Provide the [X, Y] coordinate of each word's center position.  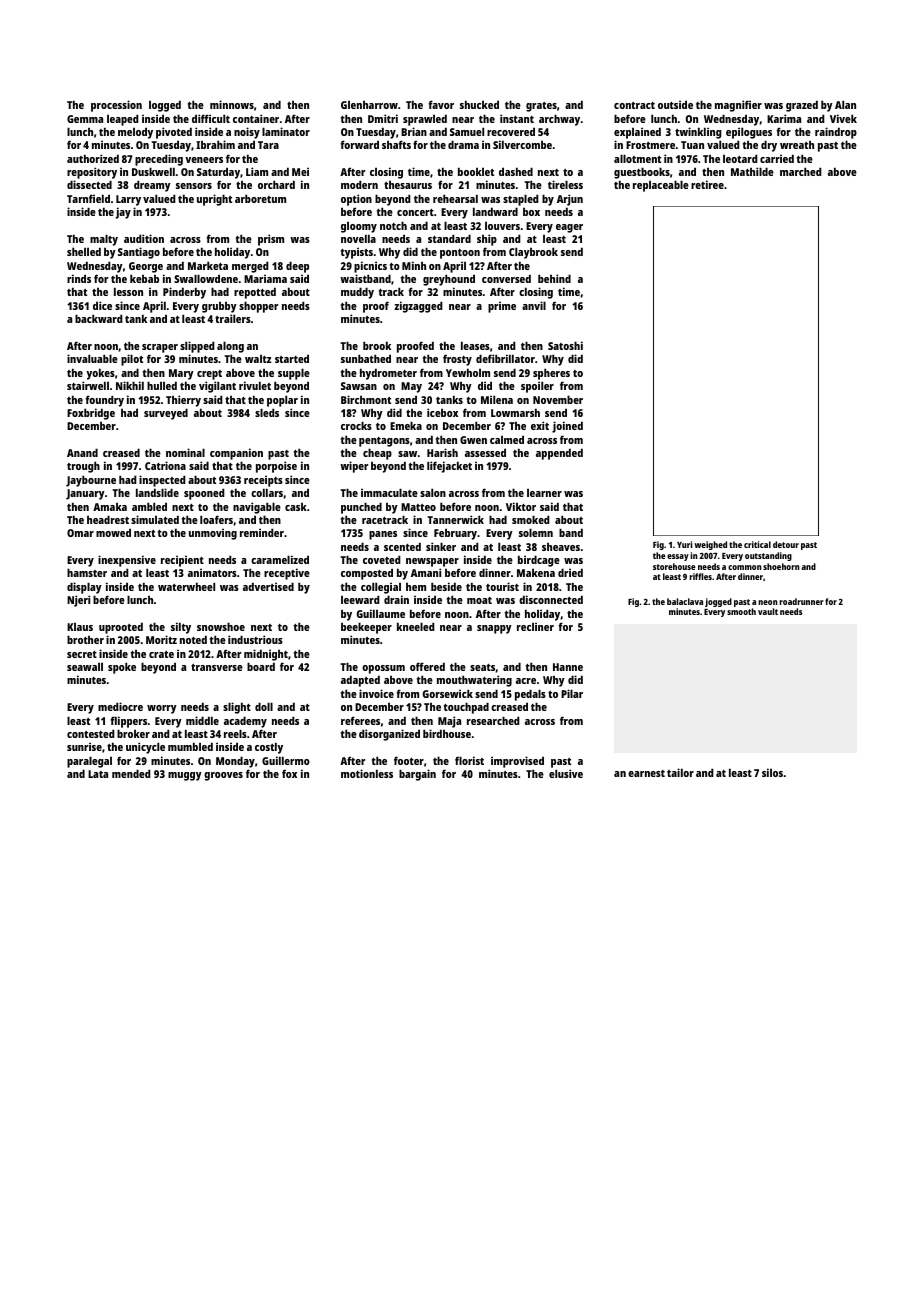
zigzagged [418, 307]
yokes [100, 374]
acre [526, 681]
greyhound [449, 280]
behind [554, 278]
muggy [185, 776]
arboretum [260, 198]
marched [801, 171]
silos [772, 772]
